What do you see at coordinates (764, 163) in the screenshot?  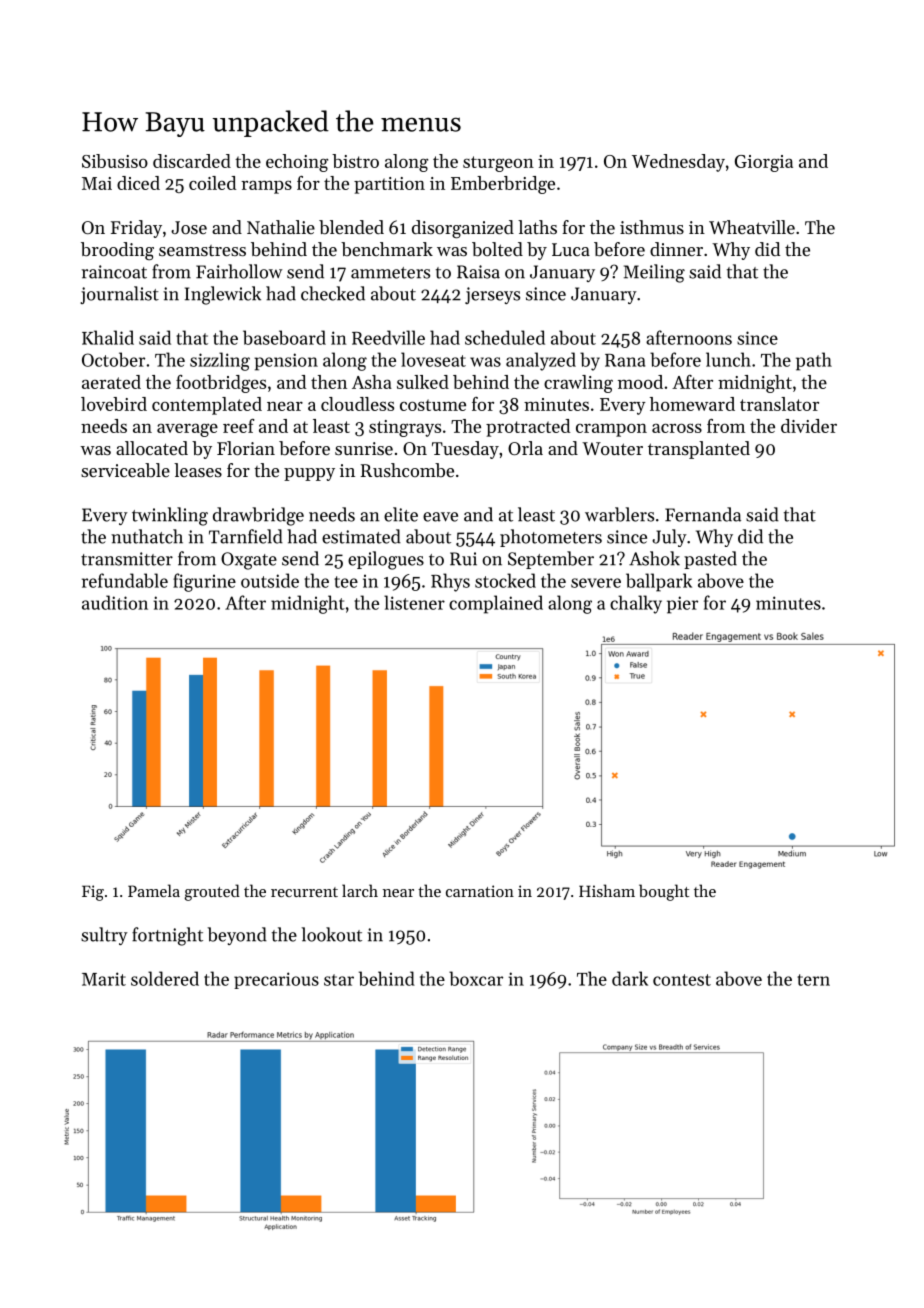 I see `Giorgia` at bounding box center [764, 163].
